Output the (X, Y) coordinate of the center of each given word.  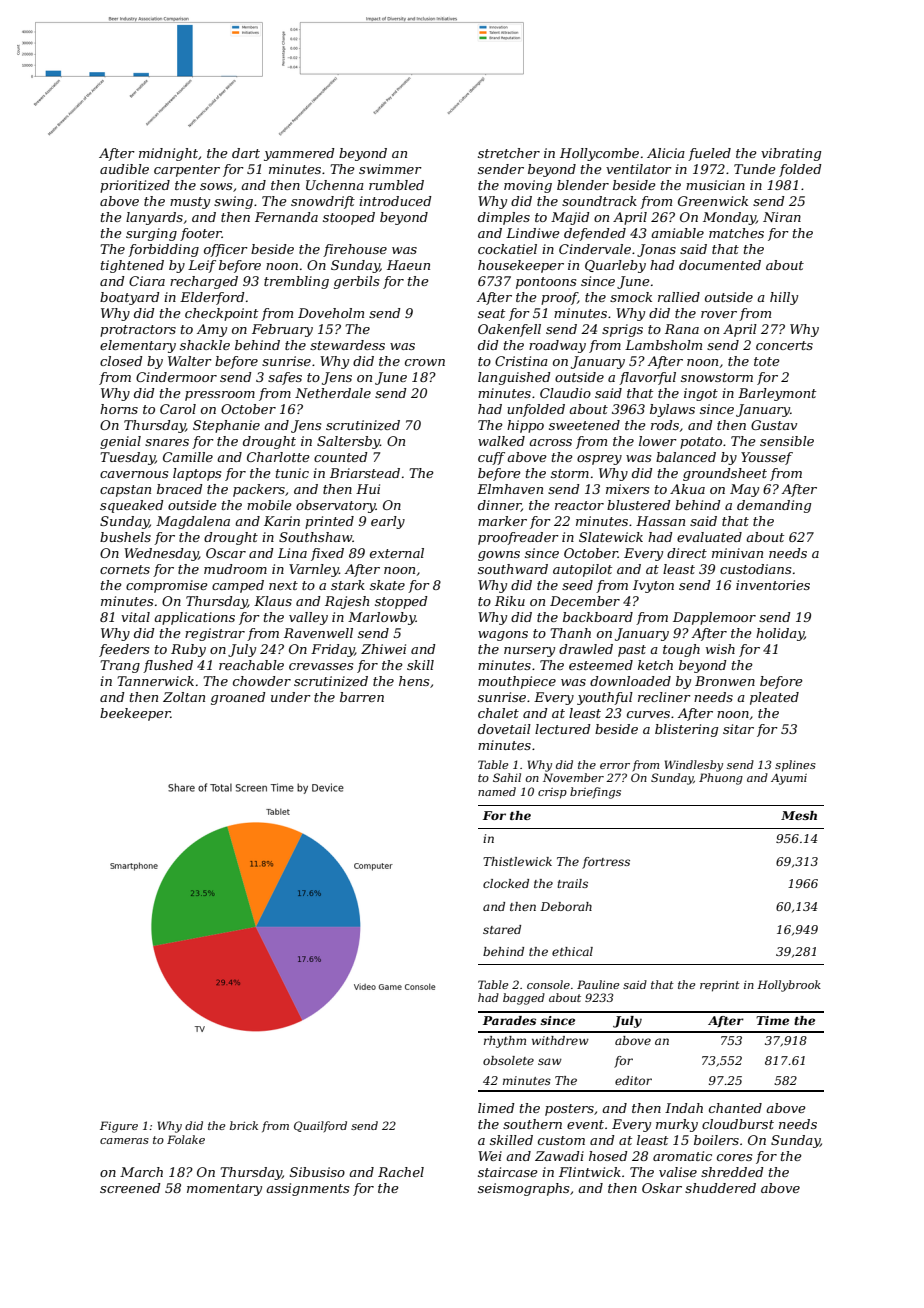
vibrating (791, 154)
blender (583, 185)
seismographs (523, 1189)
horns (119, 409)
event (585, 1124)
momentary (224, 1190)
